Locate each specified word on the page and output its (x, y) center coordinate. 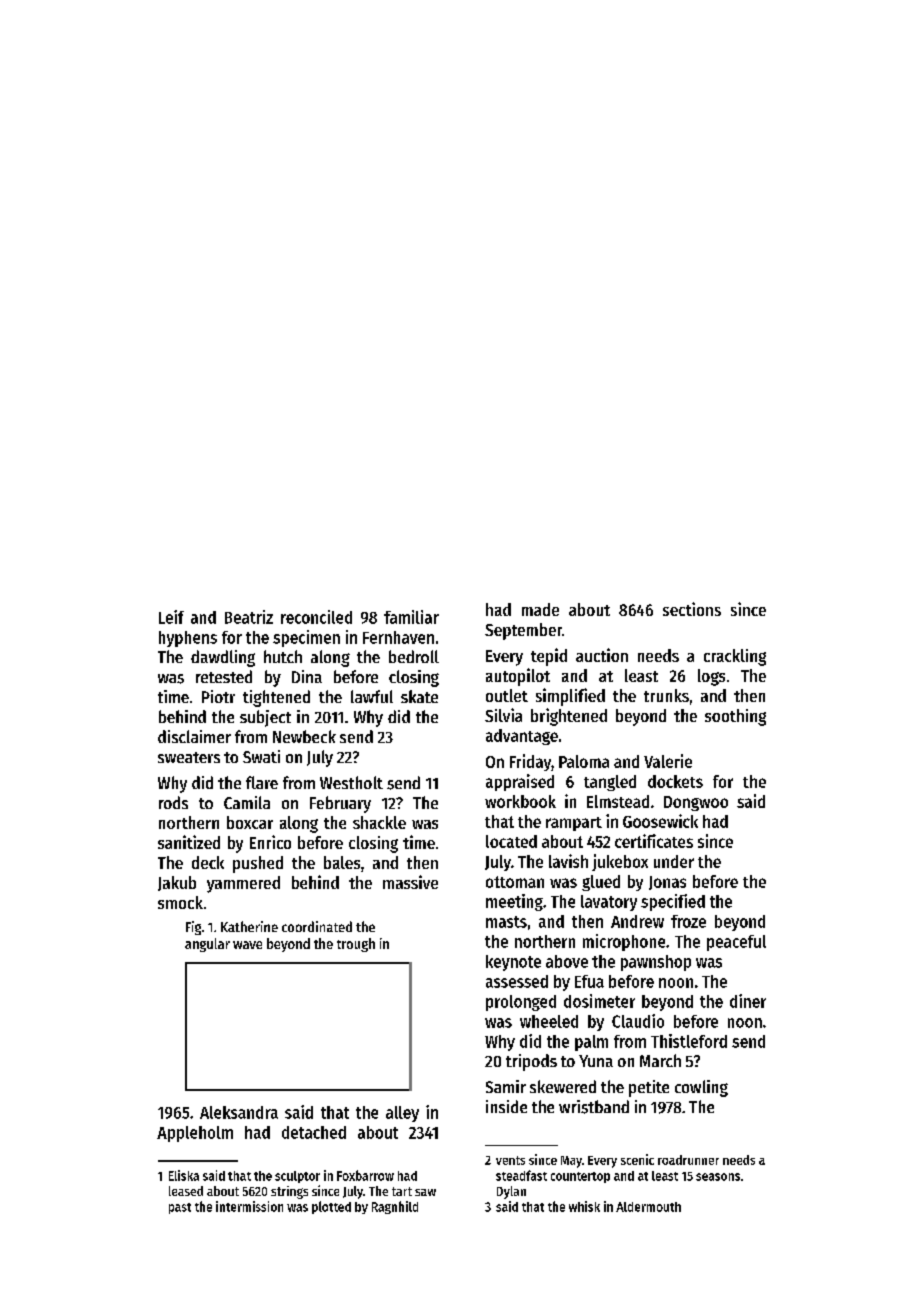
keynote (513, 963)
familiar (411, 617)
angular (207, 945)
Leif (171, 617)
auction (602, 655)
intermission (249, 1206)
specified (673, 902)
